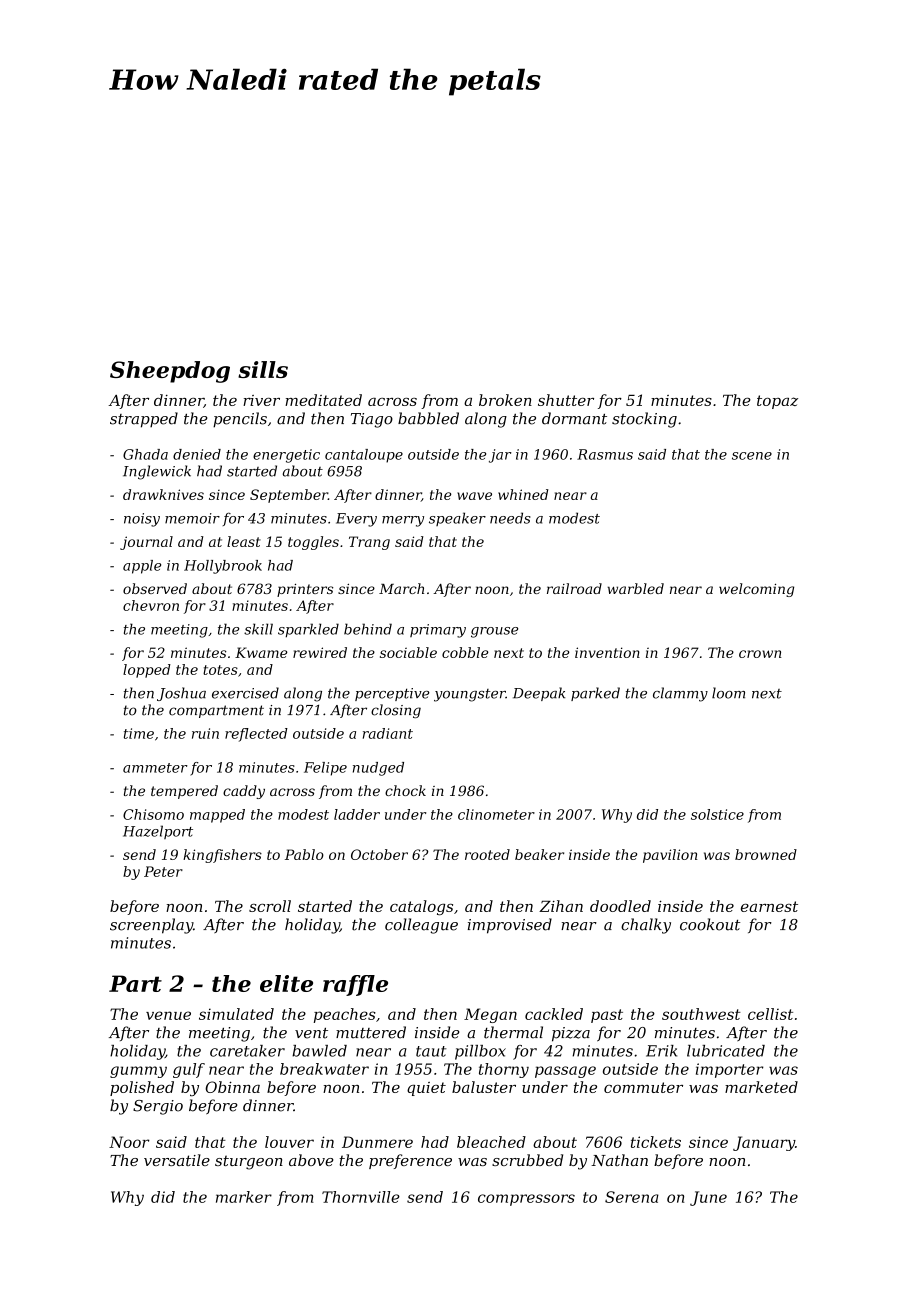  What do you see at coordinates (565, 1072) in the image?
I see `passage` at bounding box center [565, 1072].
